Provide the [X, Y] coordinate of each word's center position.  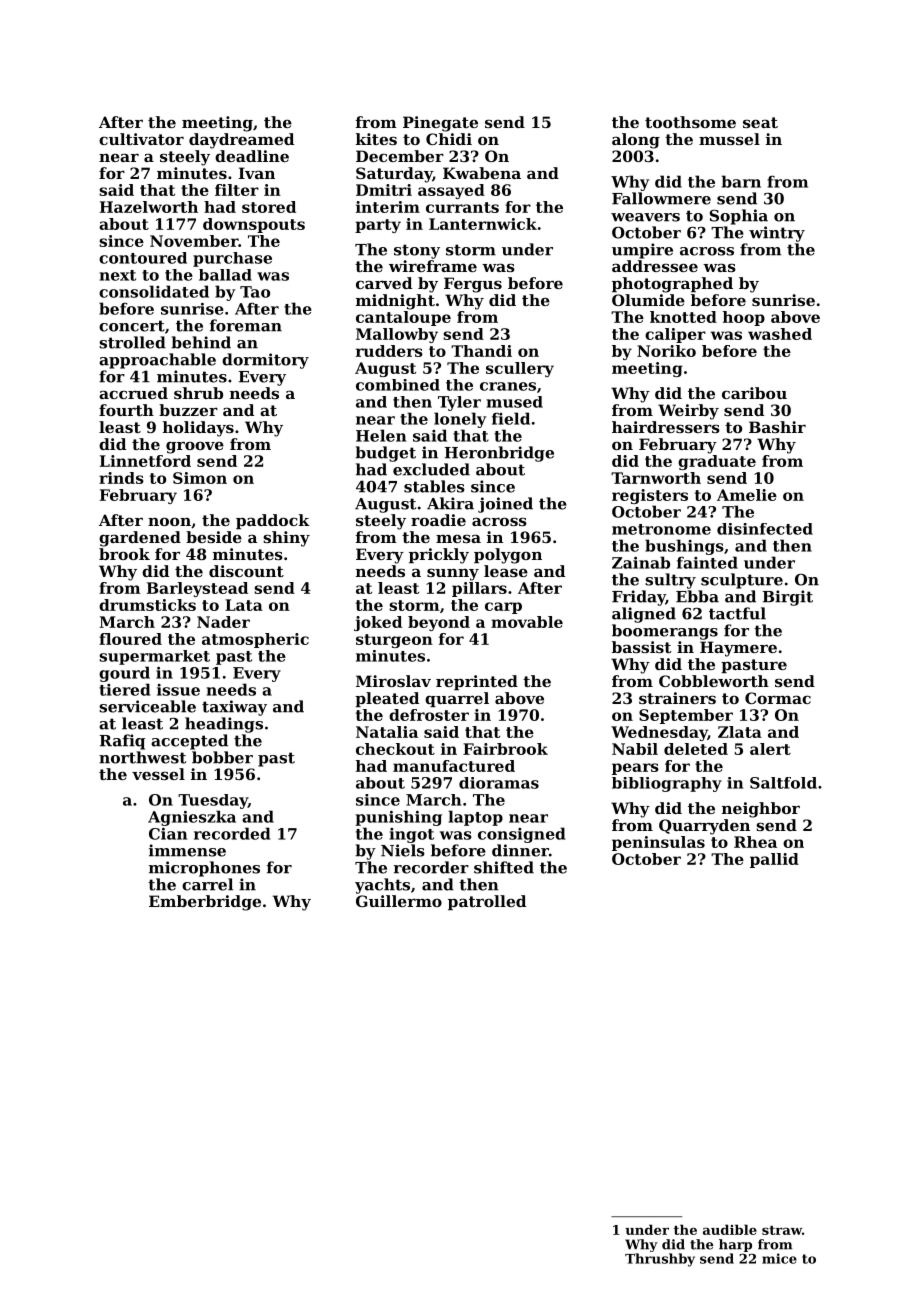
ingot [411, 835]
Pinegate [440, 124]
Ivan [257, 173]
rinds [121, 478]
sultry [670, 581]
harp [735, 1245]
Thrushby [660, 1260]
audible [730, 1229]
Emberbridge [205, 903]
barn [741, 181]
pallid [774, 860]
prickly [439, 556]
